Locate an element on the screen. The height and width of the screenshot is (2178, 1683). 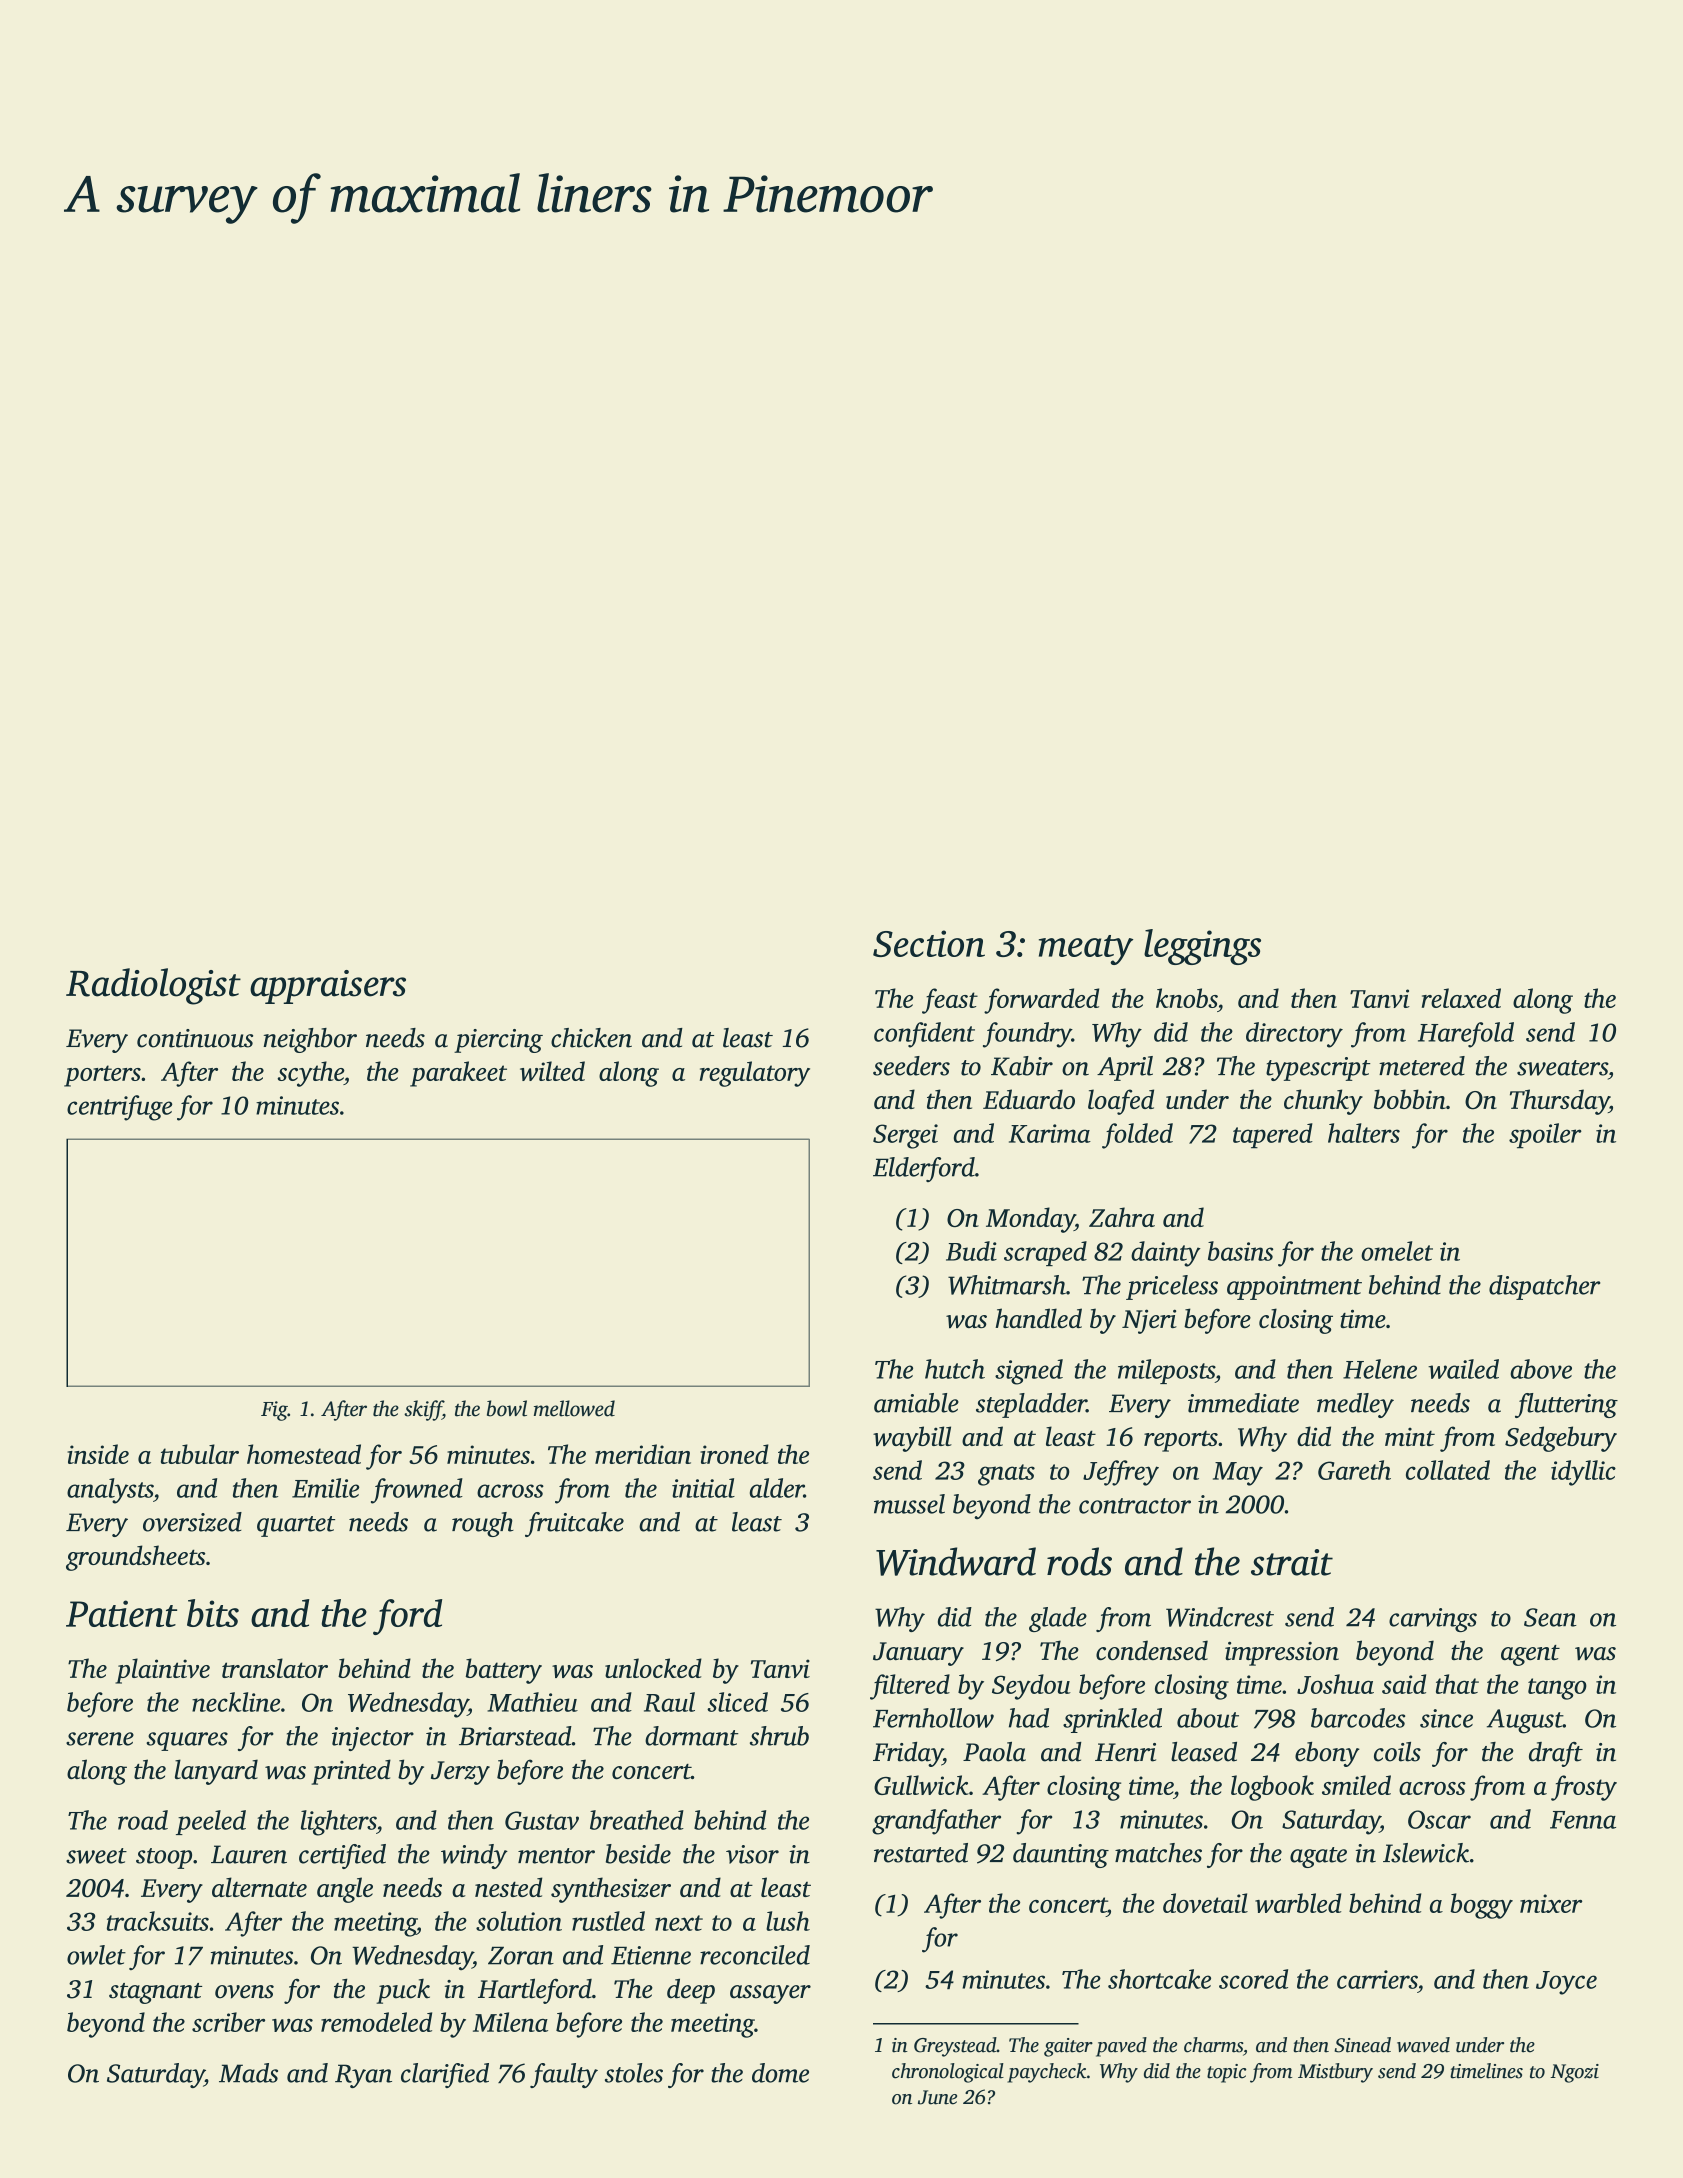
clarified is located at coordinates (445, 2075).
